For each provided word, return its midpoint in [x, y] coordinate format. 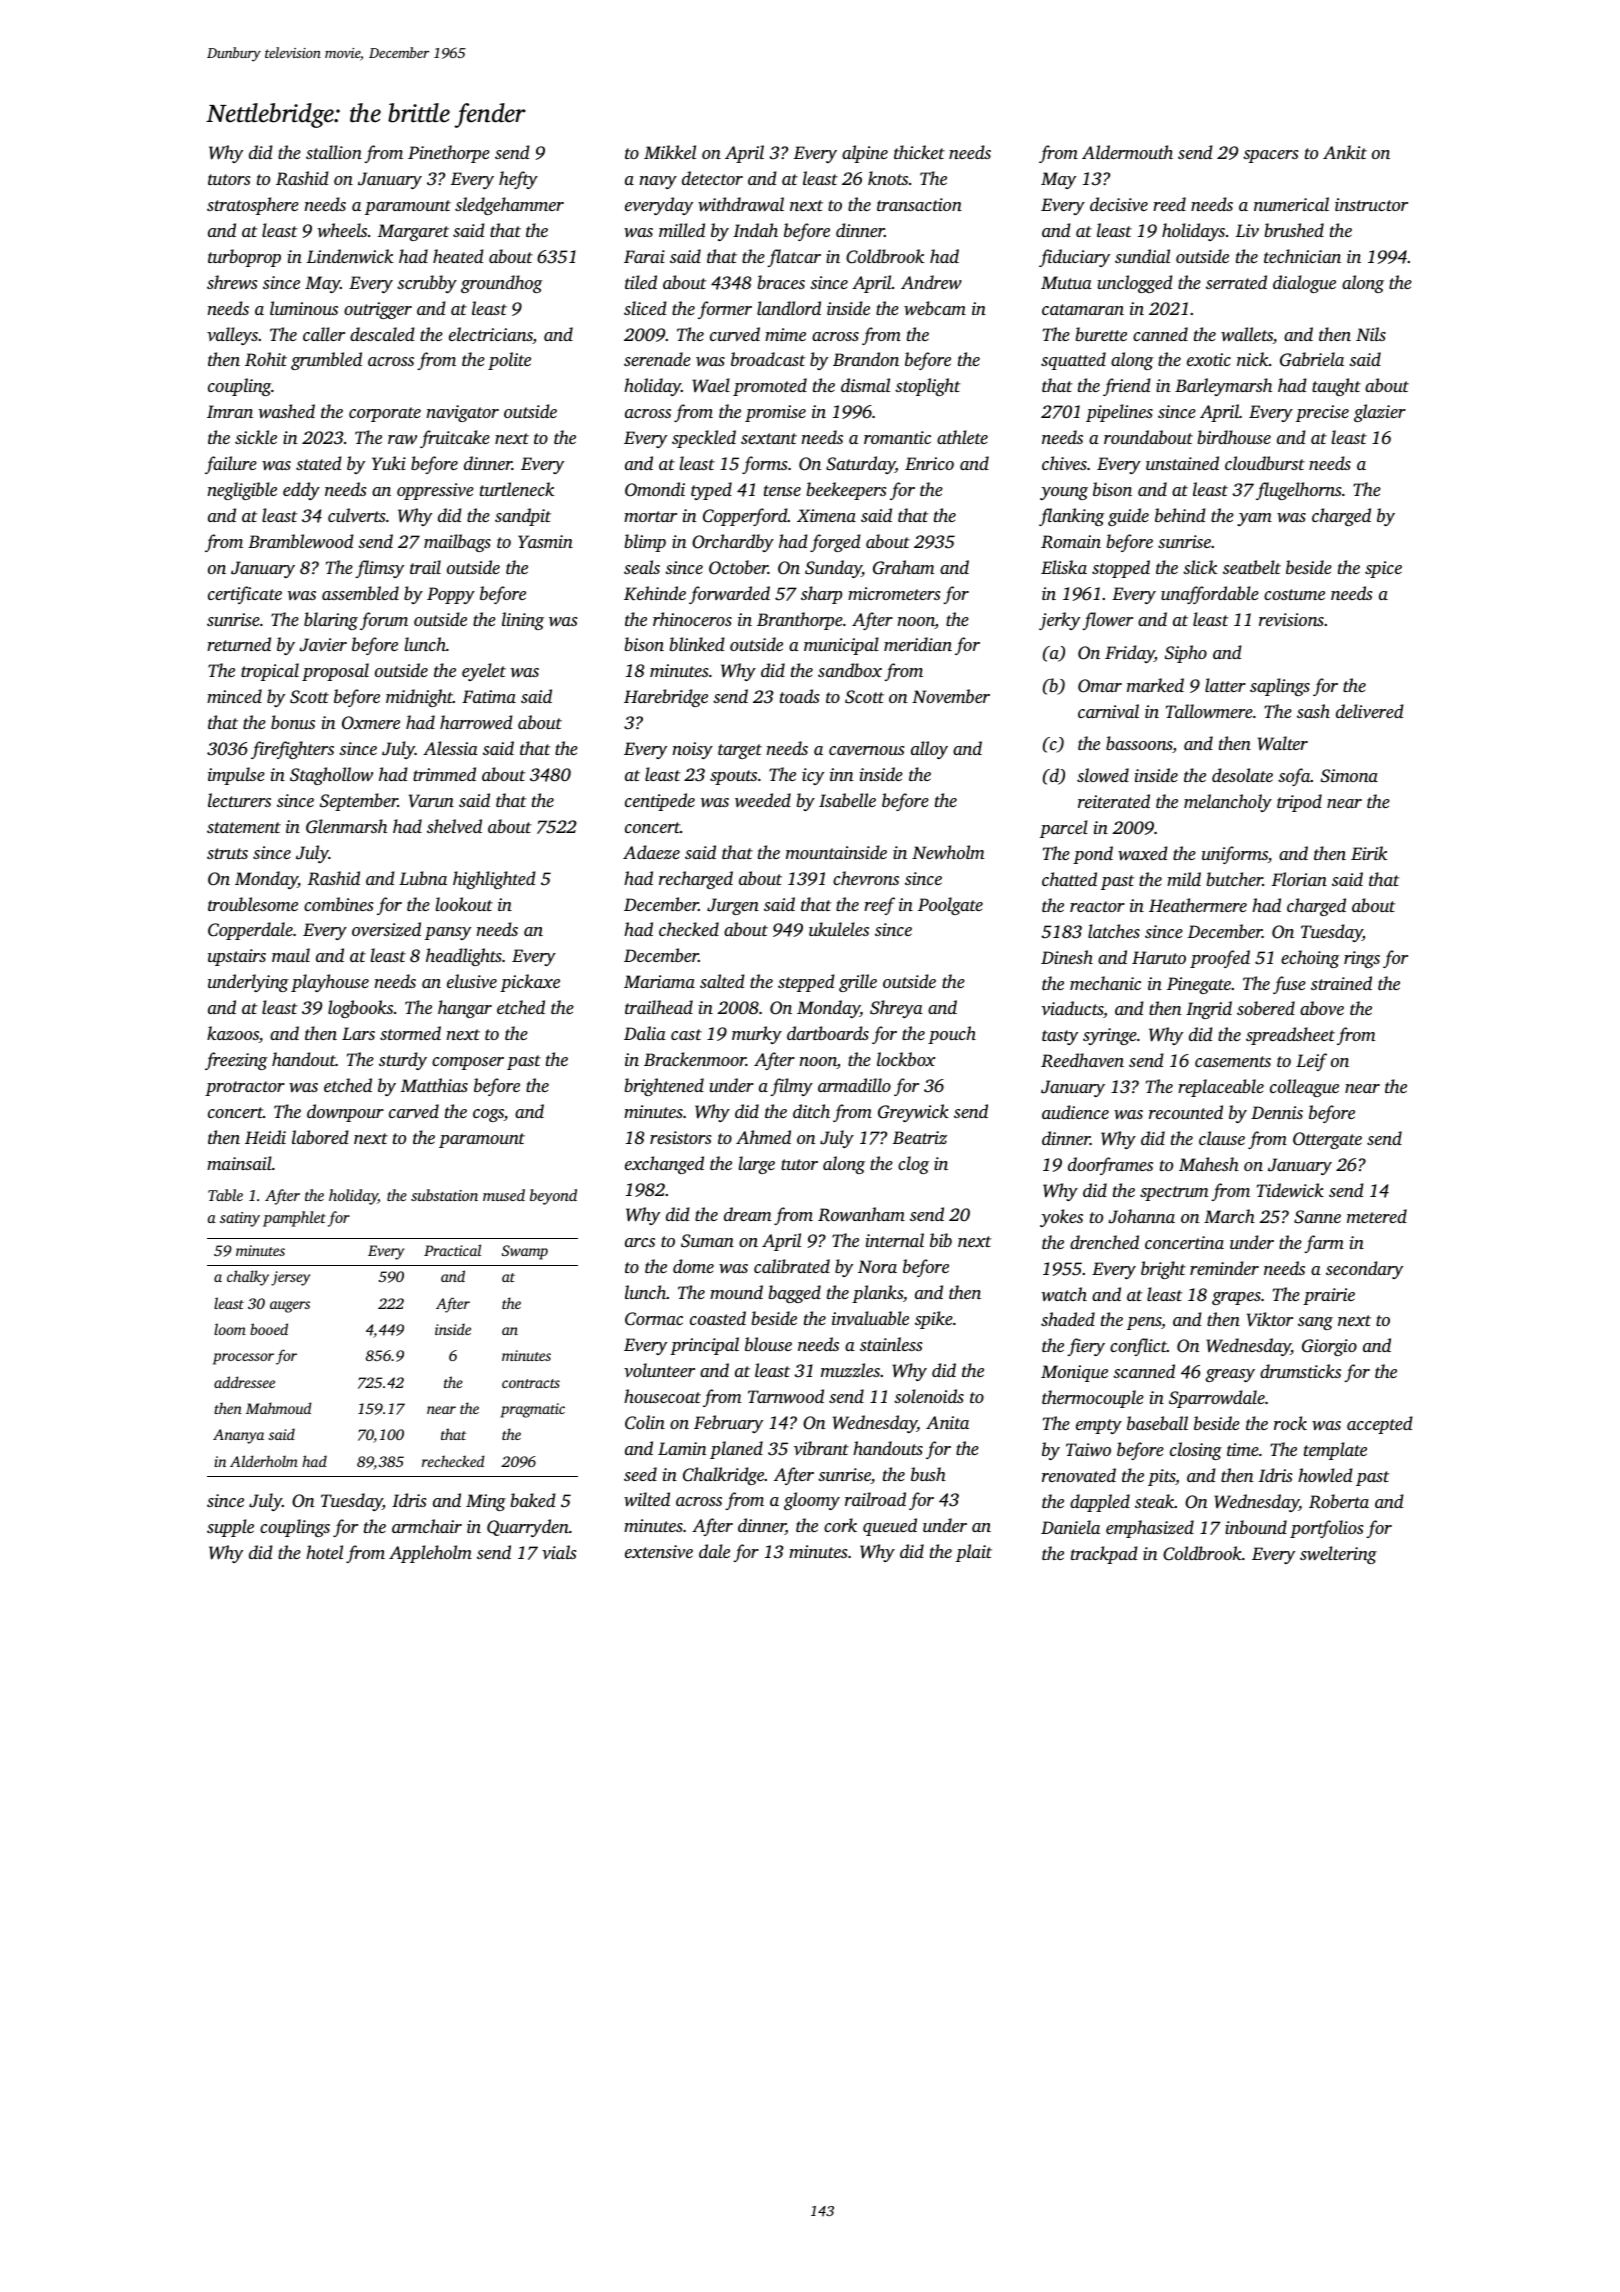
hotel [324, 1552]
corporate [385, 414]
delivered [1370, 711]
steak [1154, 1501]
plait [974, 1553]
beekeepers [846, 491]
